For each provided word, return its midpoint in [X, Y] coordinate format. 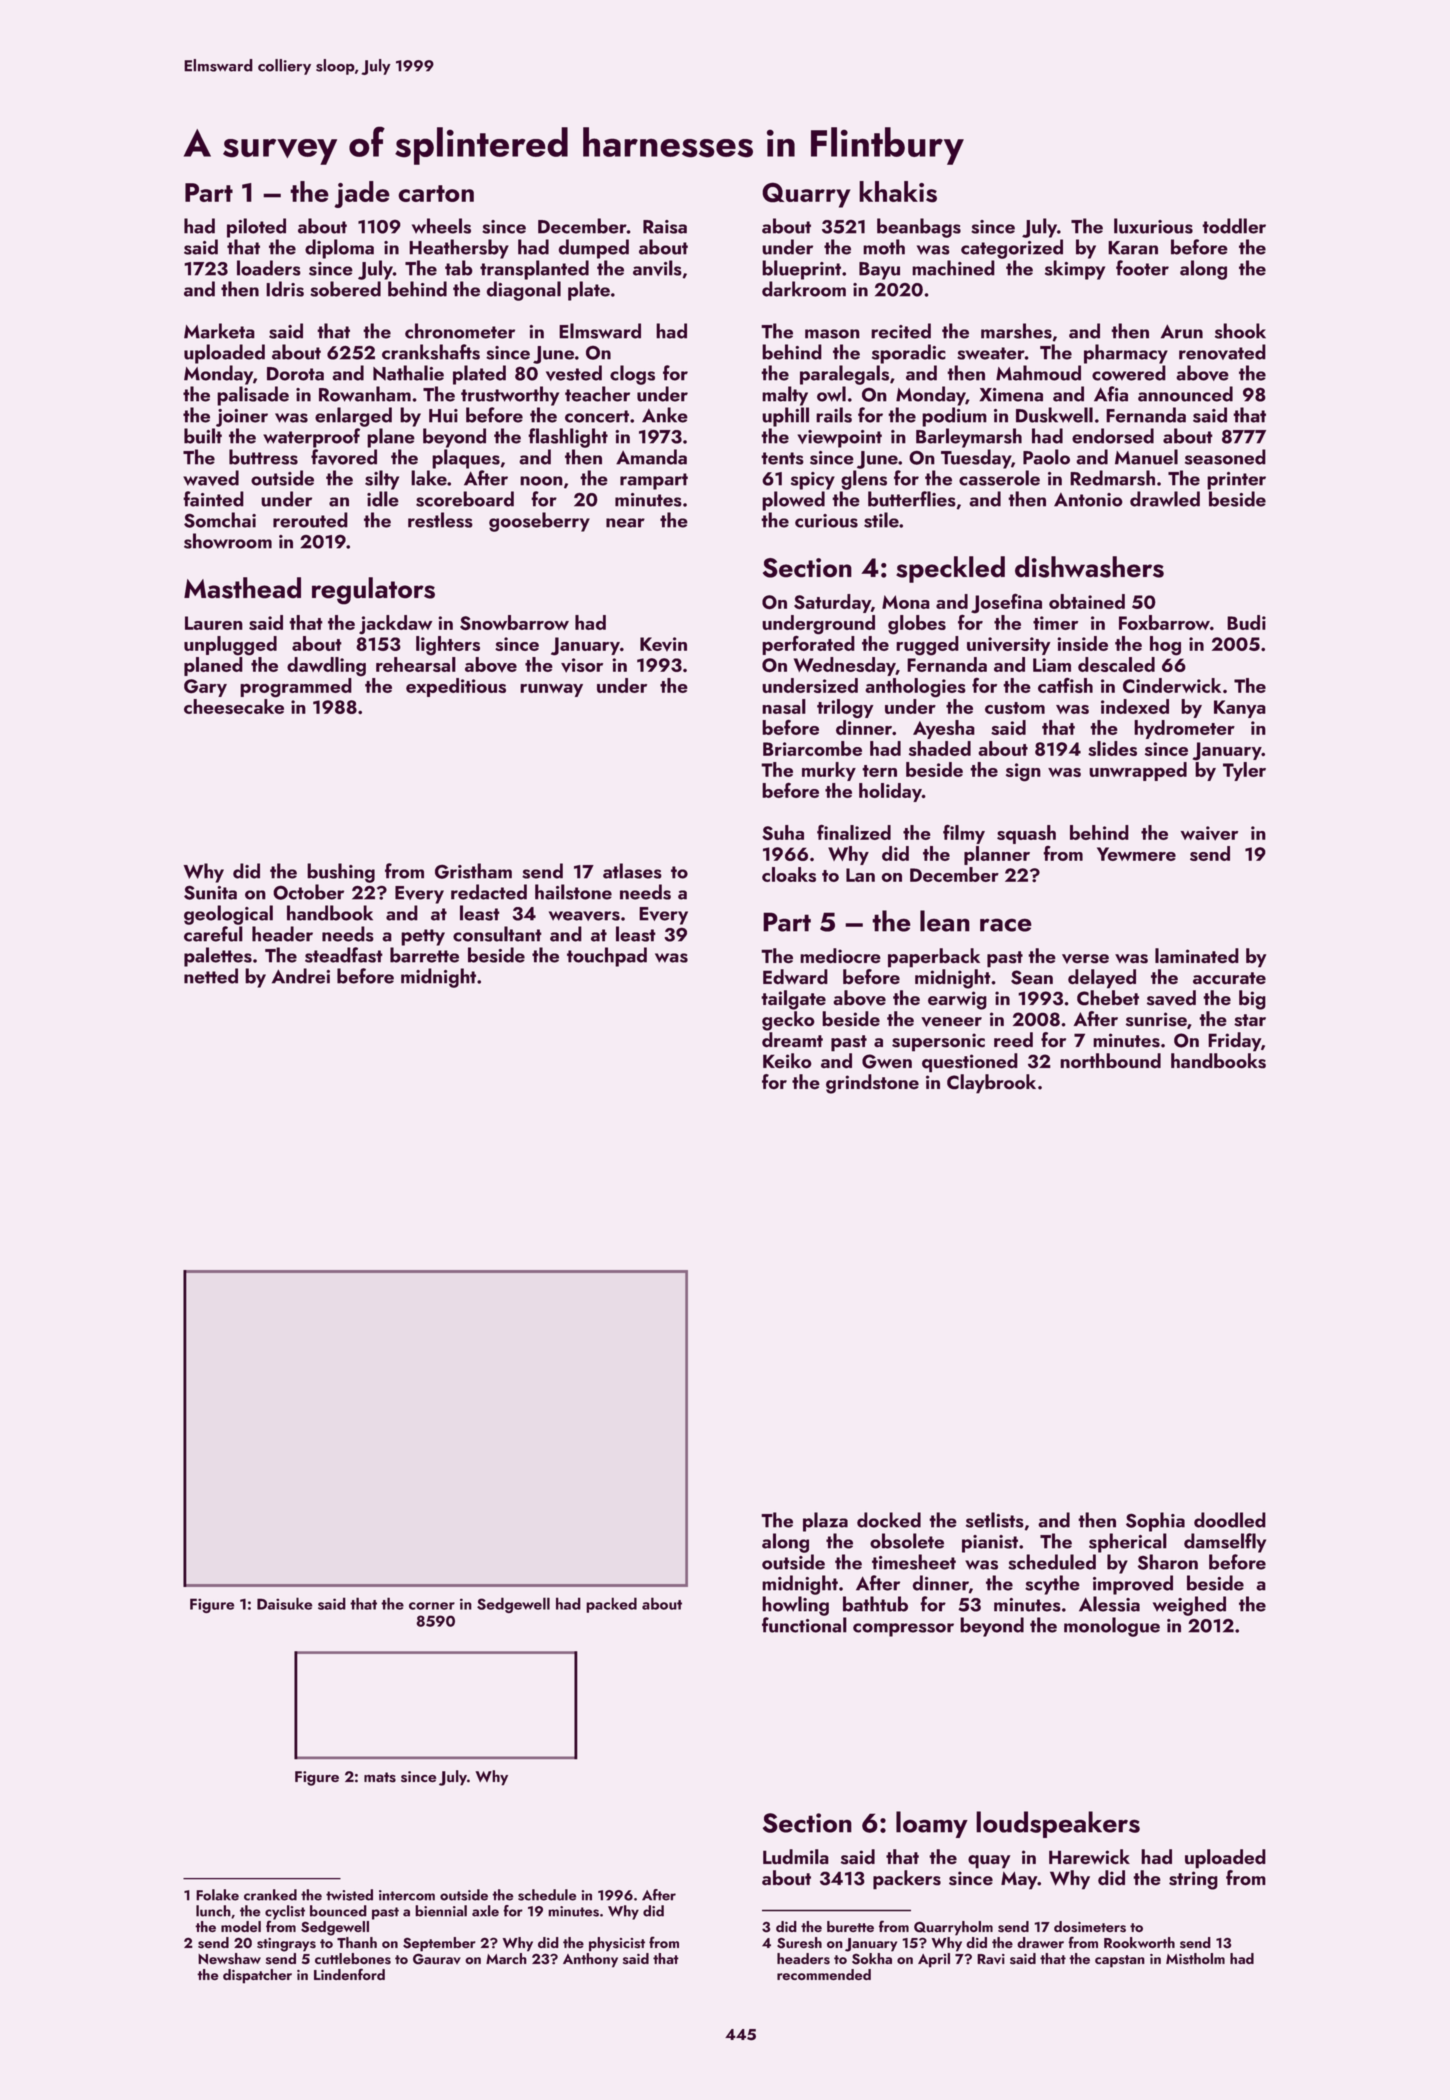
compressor [903, 1630]
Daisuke [284, 1603]
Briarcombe [812, 748]
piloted [256, 228]
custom [1015, 708]
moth [884, 247]
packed [611, 1605]
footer [1142, 268]
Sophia [1155, 1522]
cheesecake [234, 706]
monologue [1112, 1627]
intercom [407, 1895]
